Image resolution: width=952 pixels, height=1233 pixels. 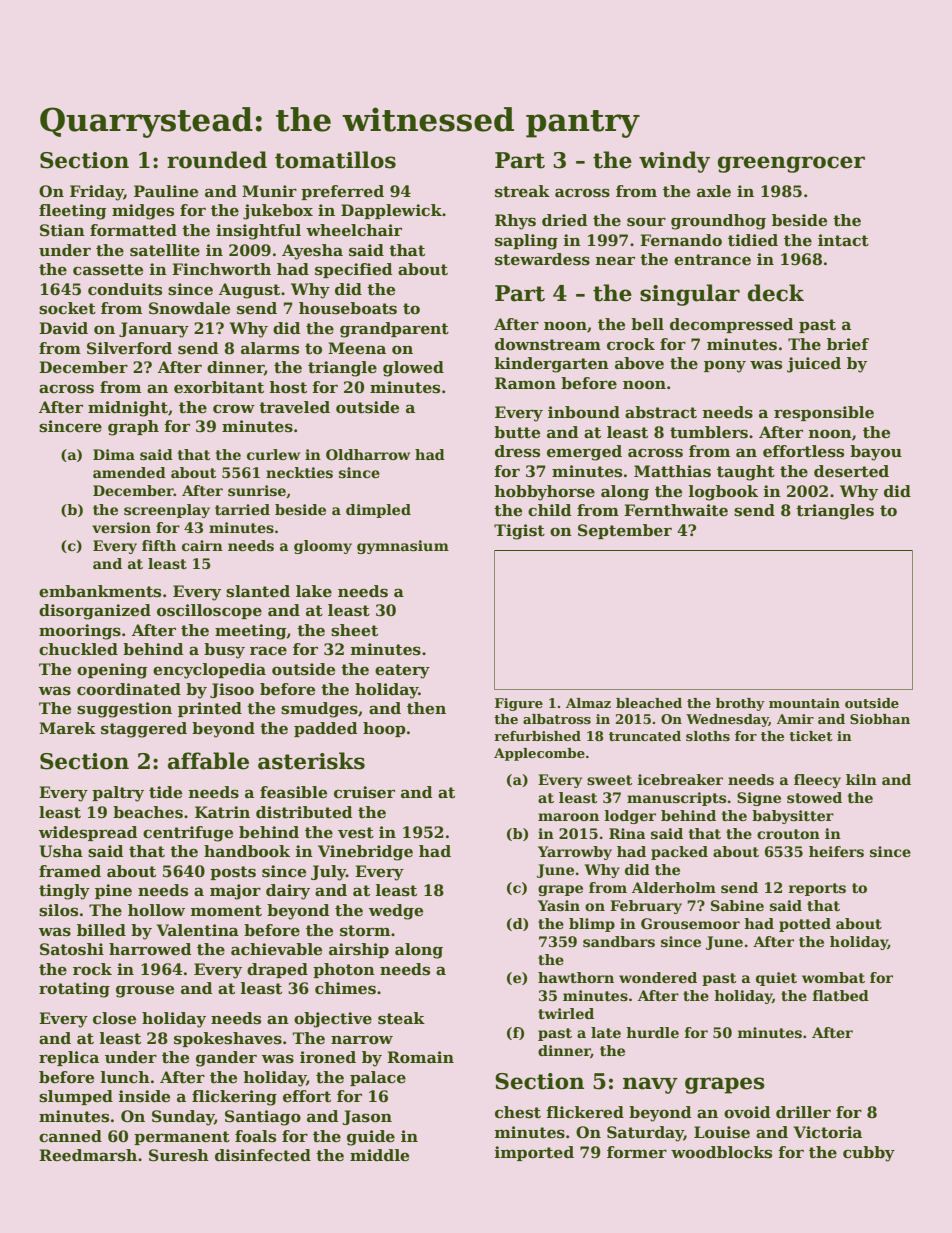 I want to click on greengrocer, so click(x=791, y=164).
